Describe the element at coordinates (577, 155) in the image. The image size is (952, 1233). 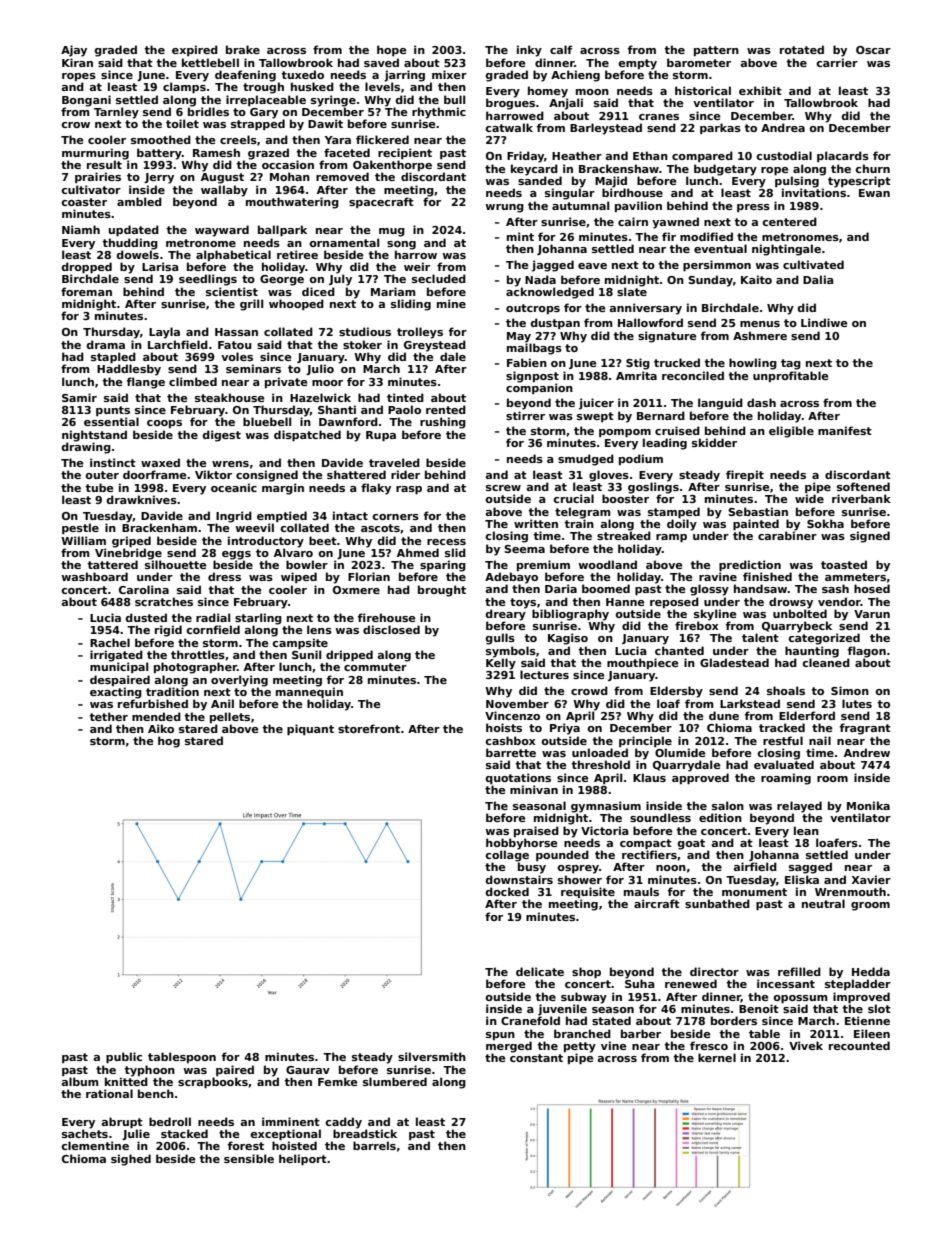
I see `Heather` at that location.
